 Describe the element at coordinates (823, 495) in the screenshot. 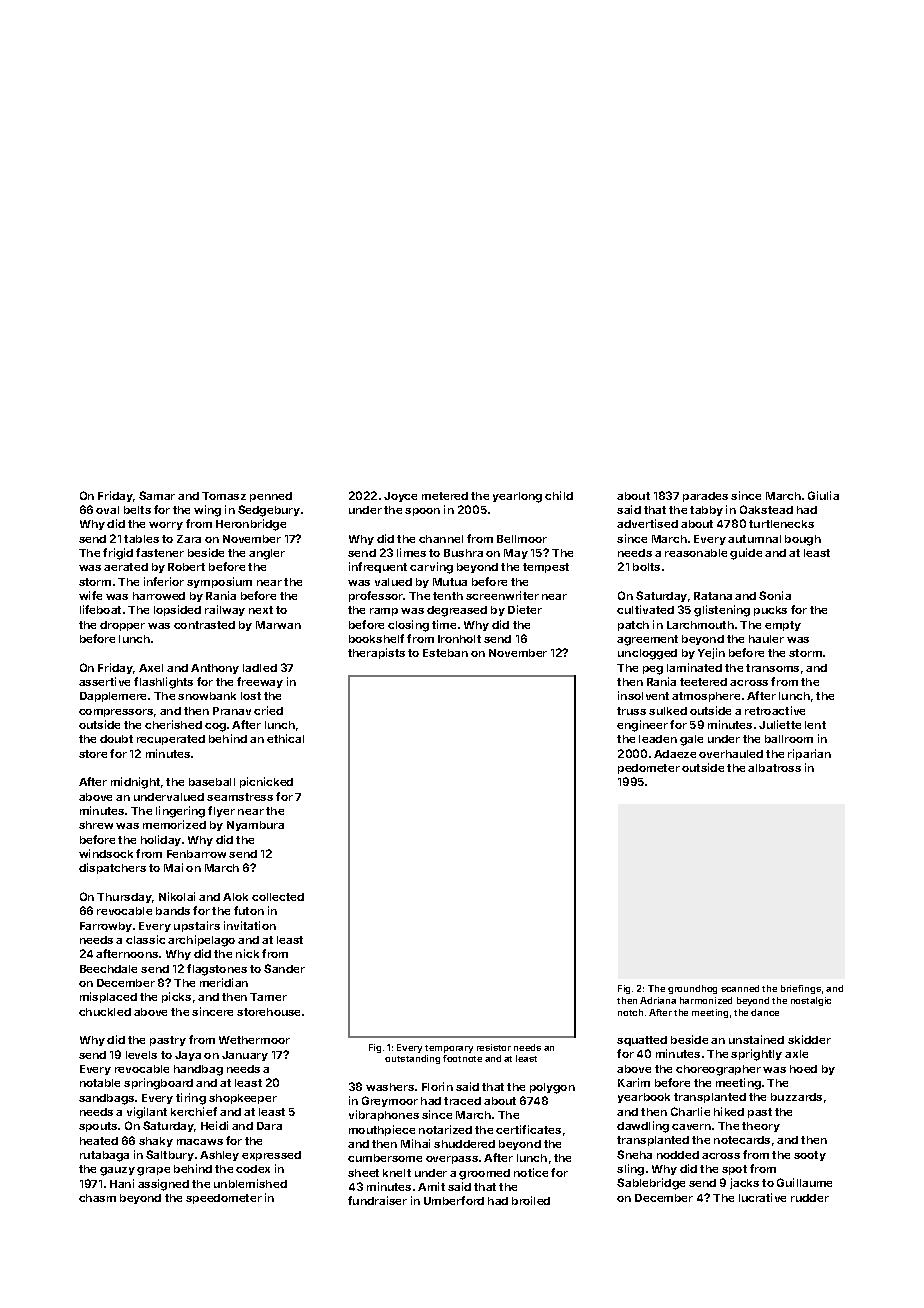

I see `Giulia` at that location.
